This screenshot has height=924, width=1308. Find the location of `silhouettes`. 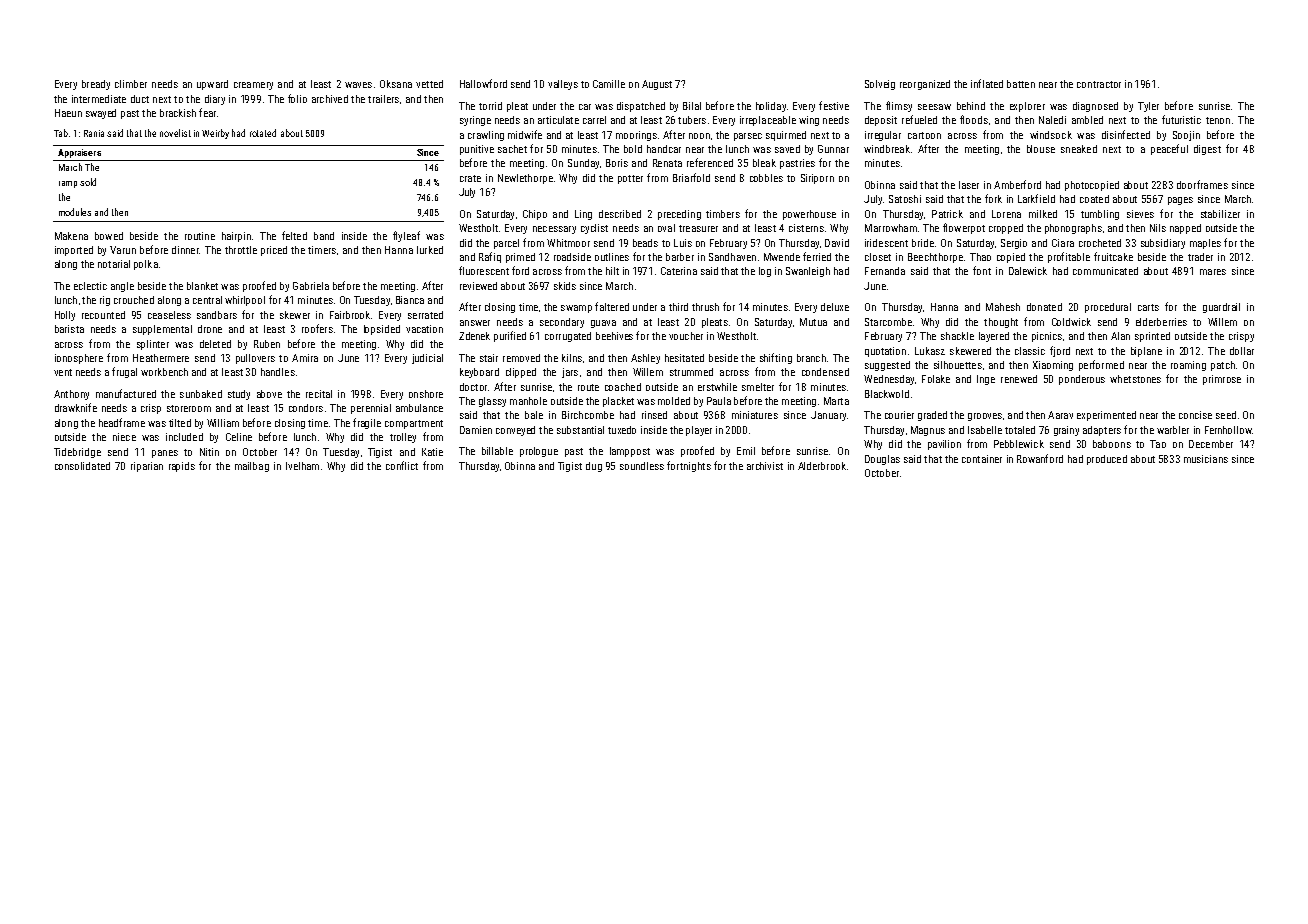

silhouettes is located at coordinates (958, 365).
